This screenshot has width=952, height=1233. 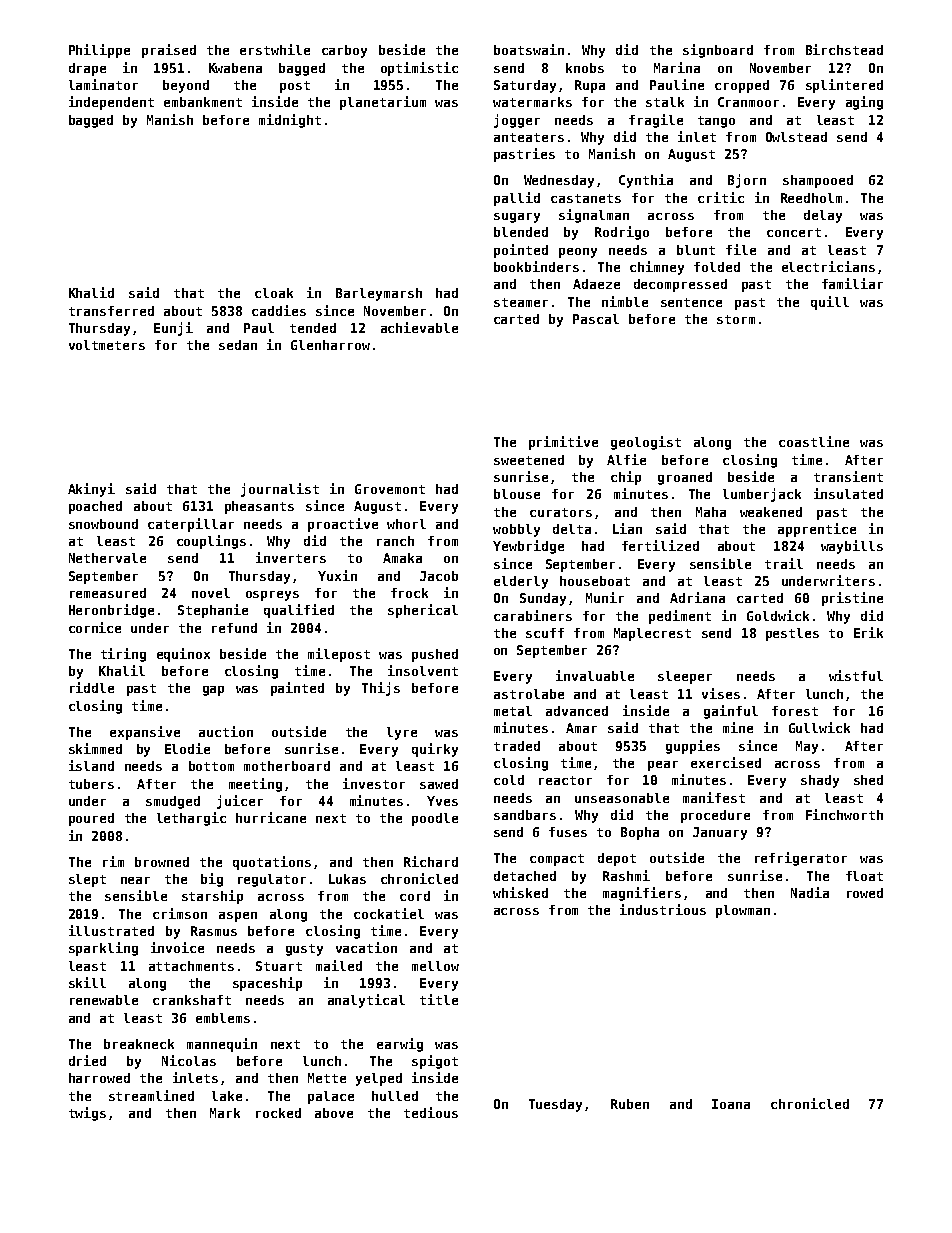 I want to click on mannequin, so click(x=222, y=1045).
